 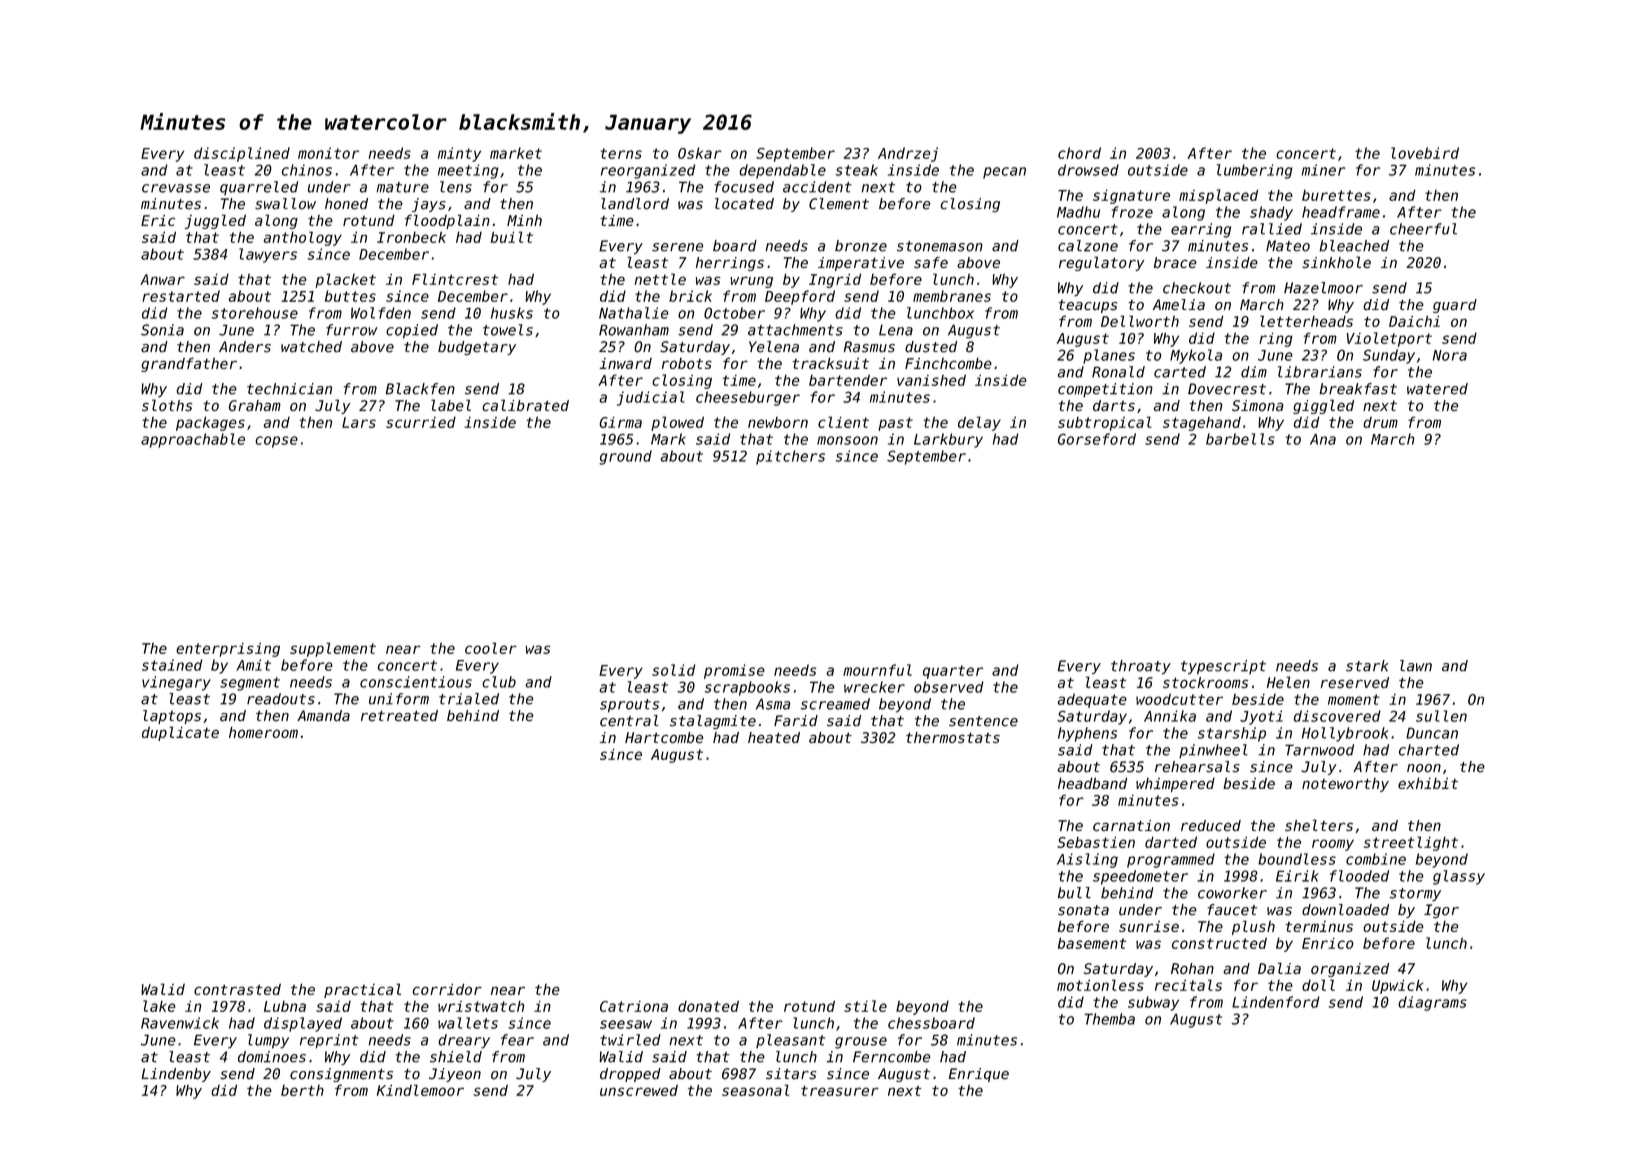 What do you see at coordinates (263, 732) in the screenshot?
I see `homeroom` at bounding box center [263, 732].
